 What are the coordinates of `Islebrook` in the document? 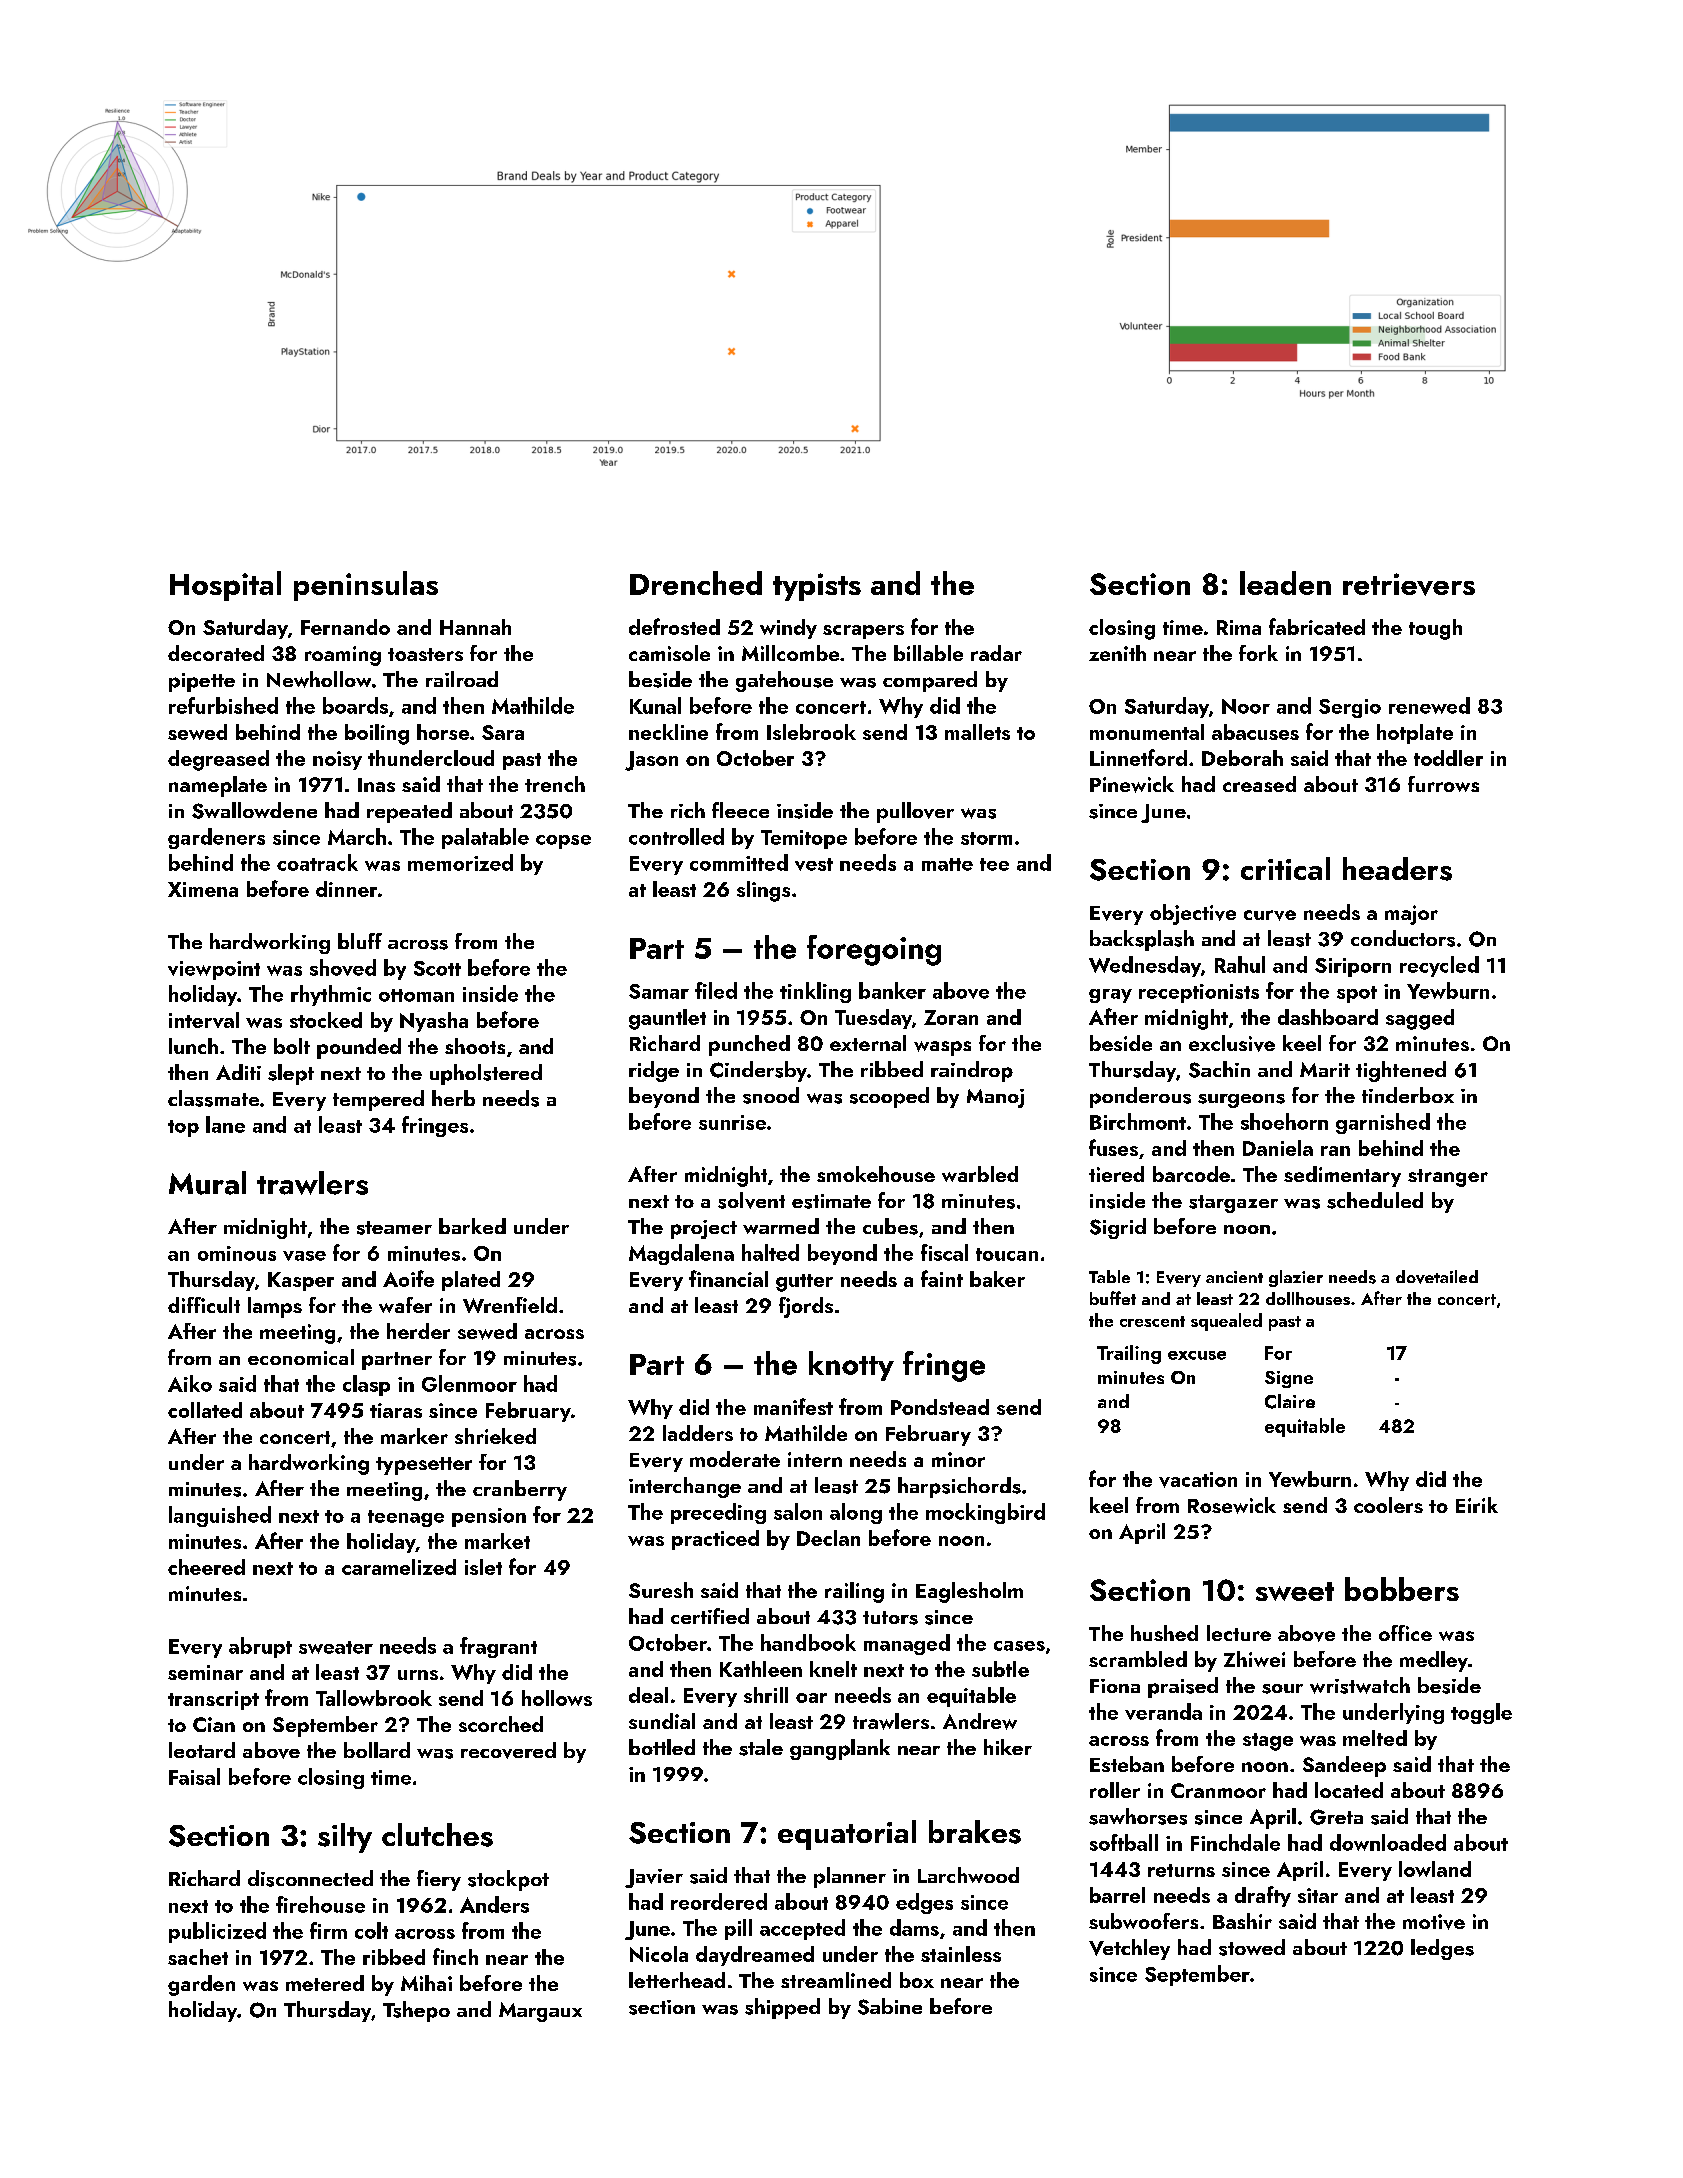 It's located at (811, 732).
